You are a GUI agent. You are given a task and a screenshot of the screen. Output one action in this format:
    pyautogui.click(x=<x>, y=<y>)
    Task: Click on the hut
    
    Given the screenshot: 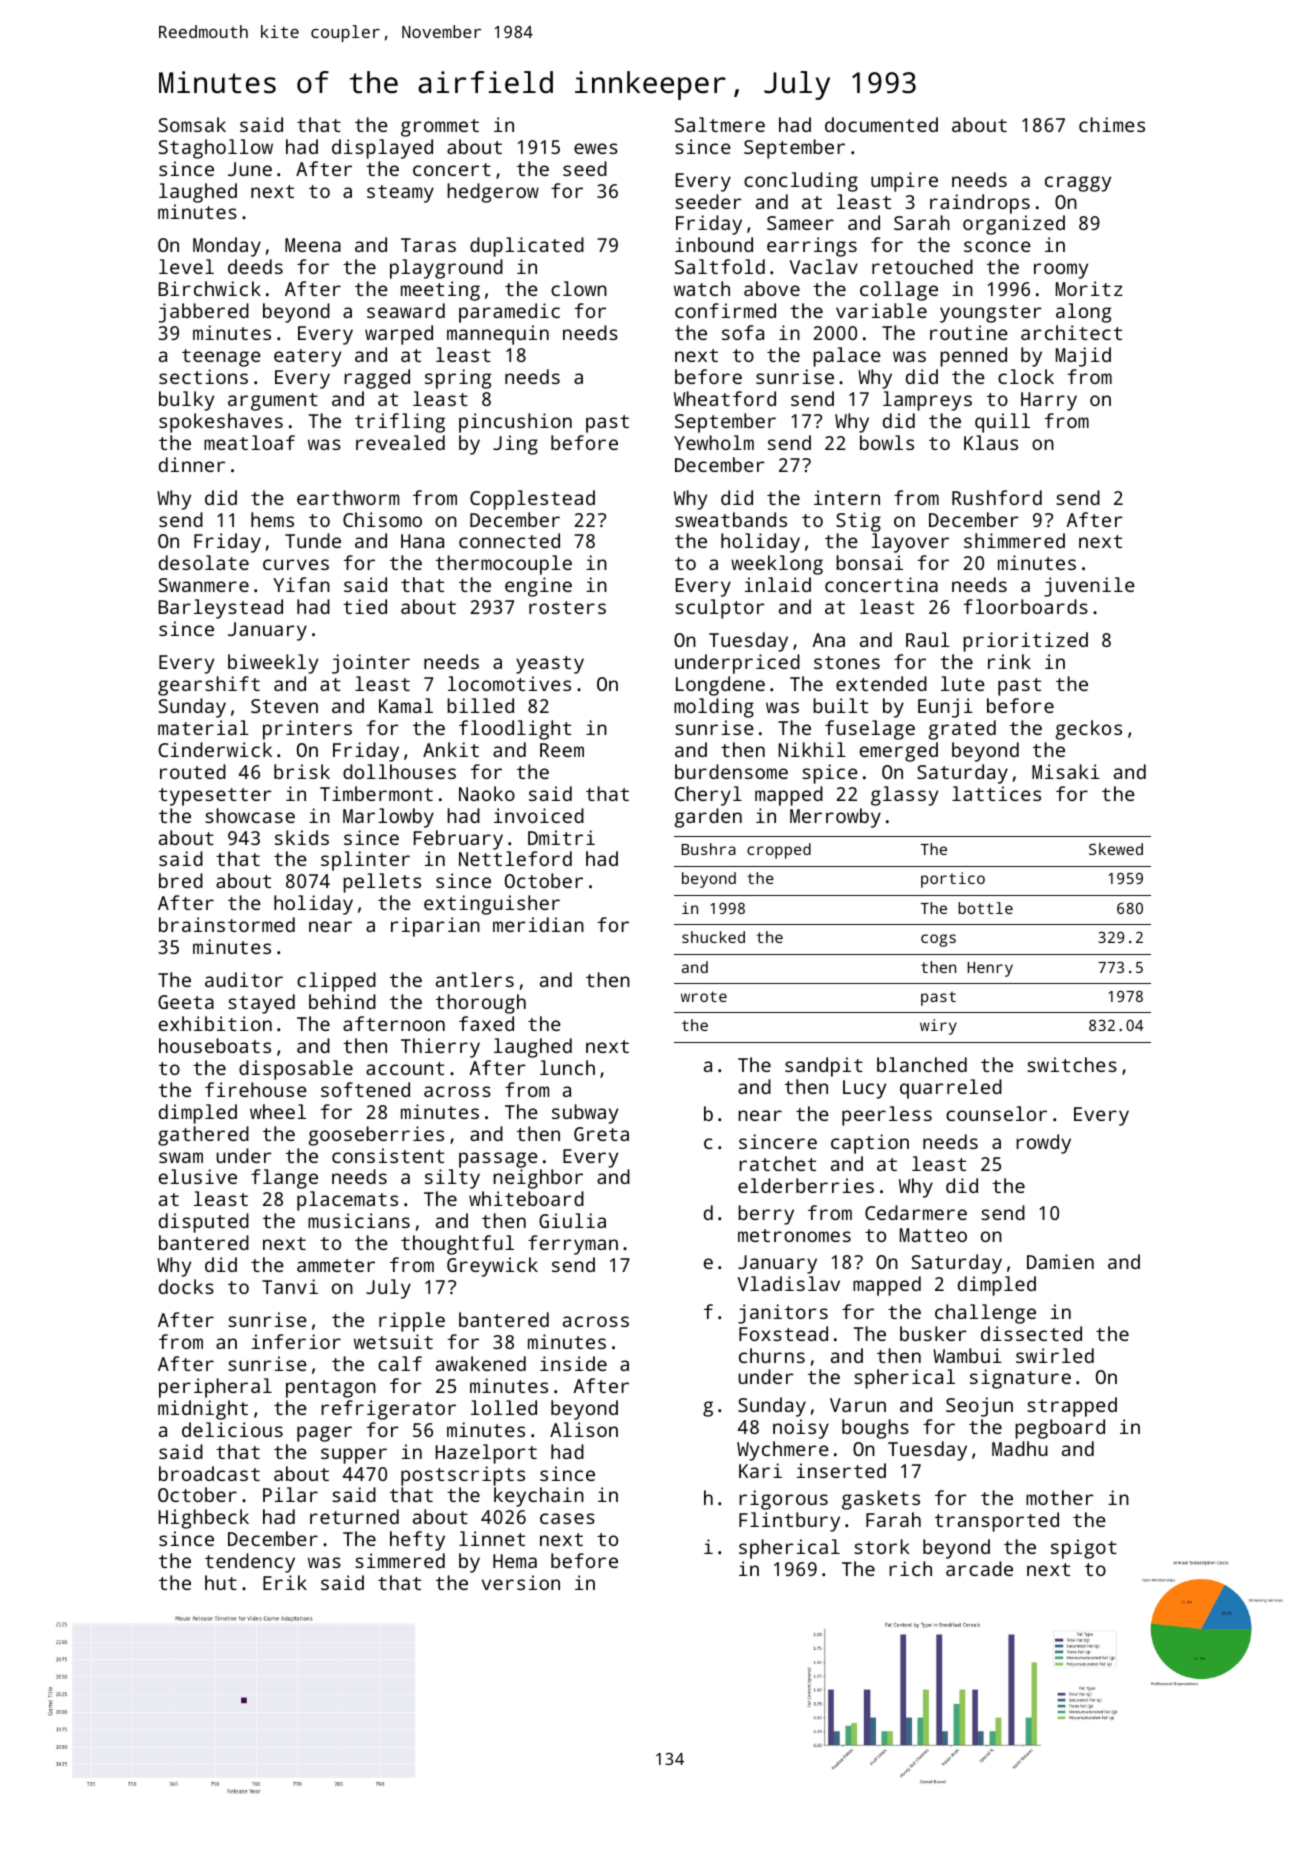 What is the action you would take?
    pyautogui.click(x=221, y=1582)
